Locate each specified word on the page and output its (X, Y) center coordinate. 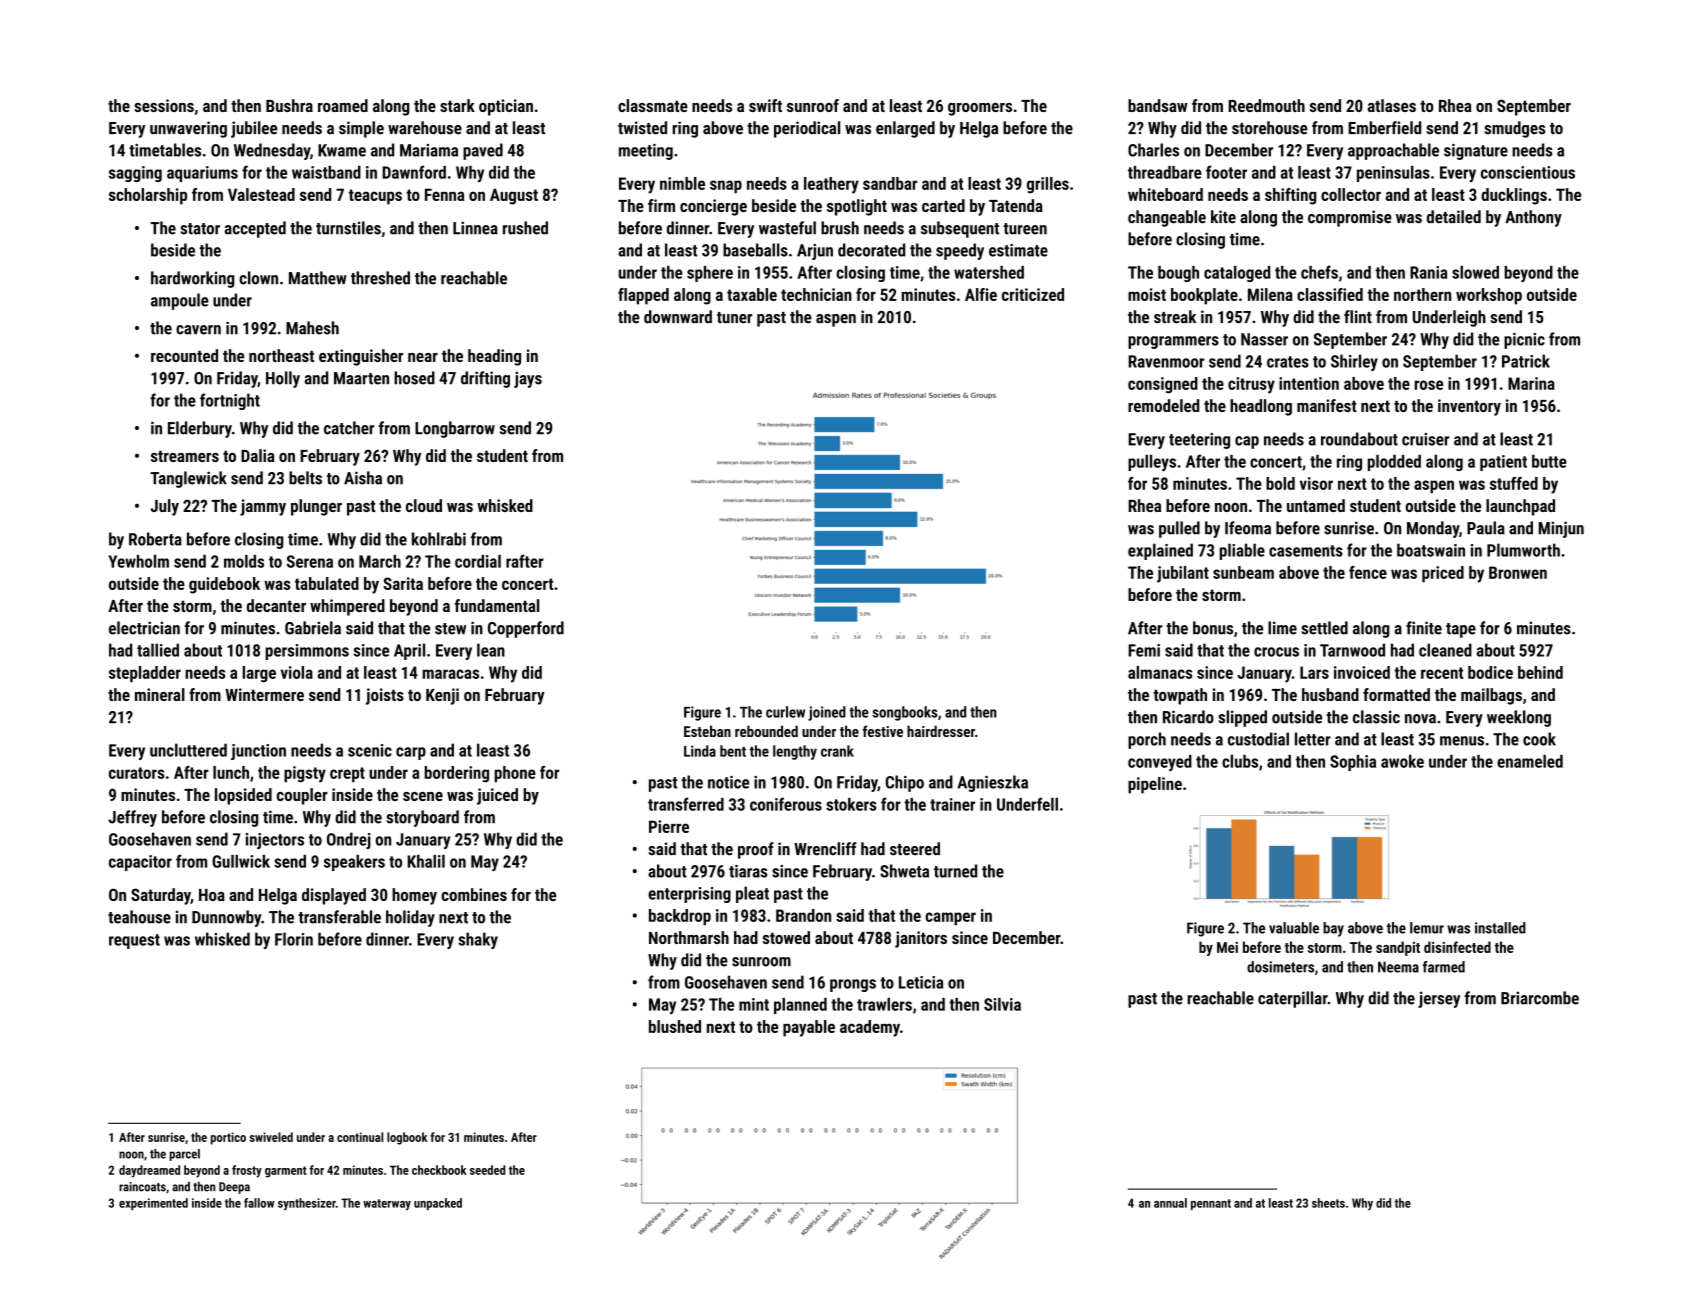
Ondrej (349, 840)
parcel (185, 1155)
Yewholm (138, 561)
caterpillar (1293, 999)
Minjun (1561, 529)
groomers (980, 109)
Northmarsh (689, 937)
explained (1160, 551)
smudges (1515, 129)
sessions (164, 105)
